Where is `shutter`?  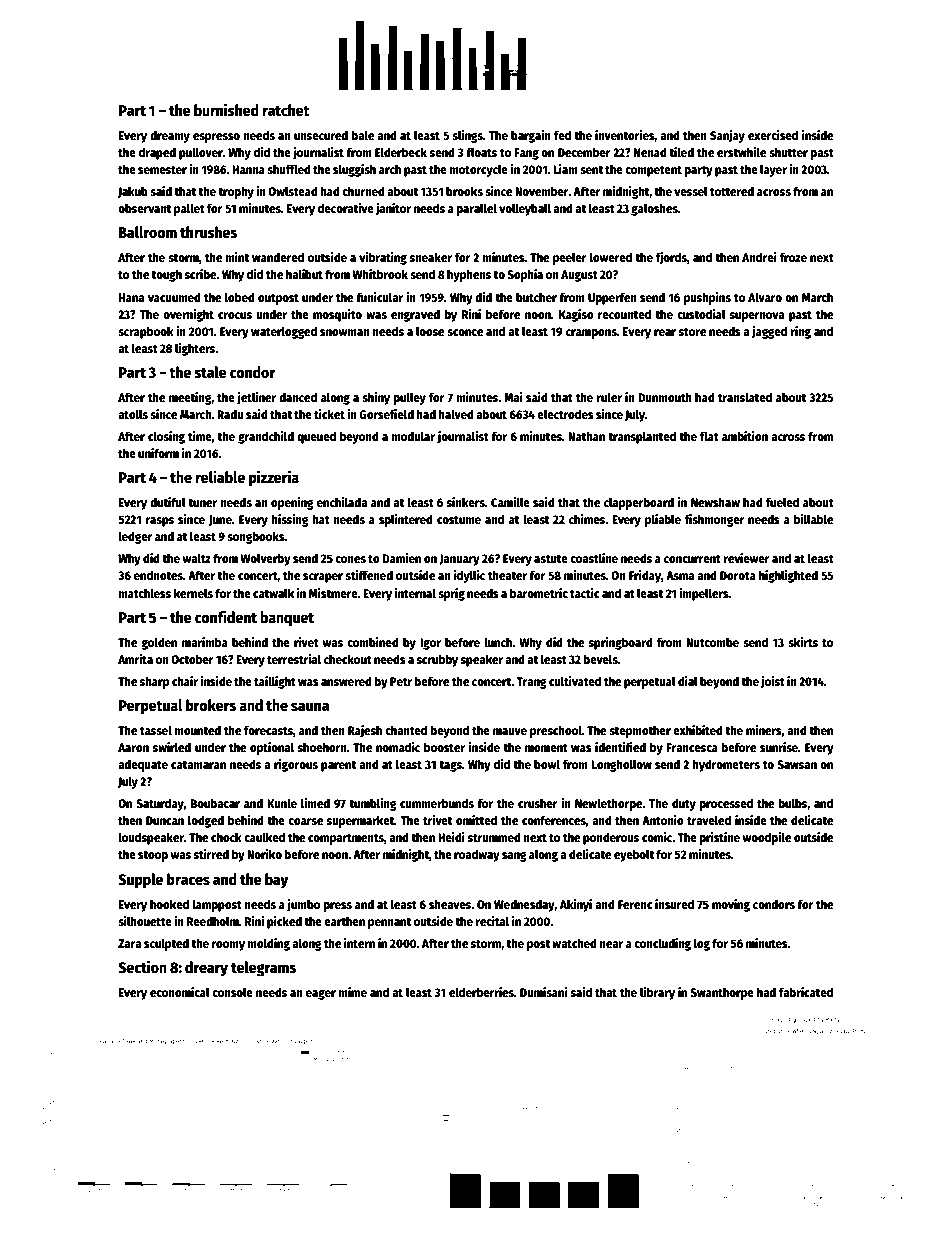 shutter is located at coordinates (788, 152).
